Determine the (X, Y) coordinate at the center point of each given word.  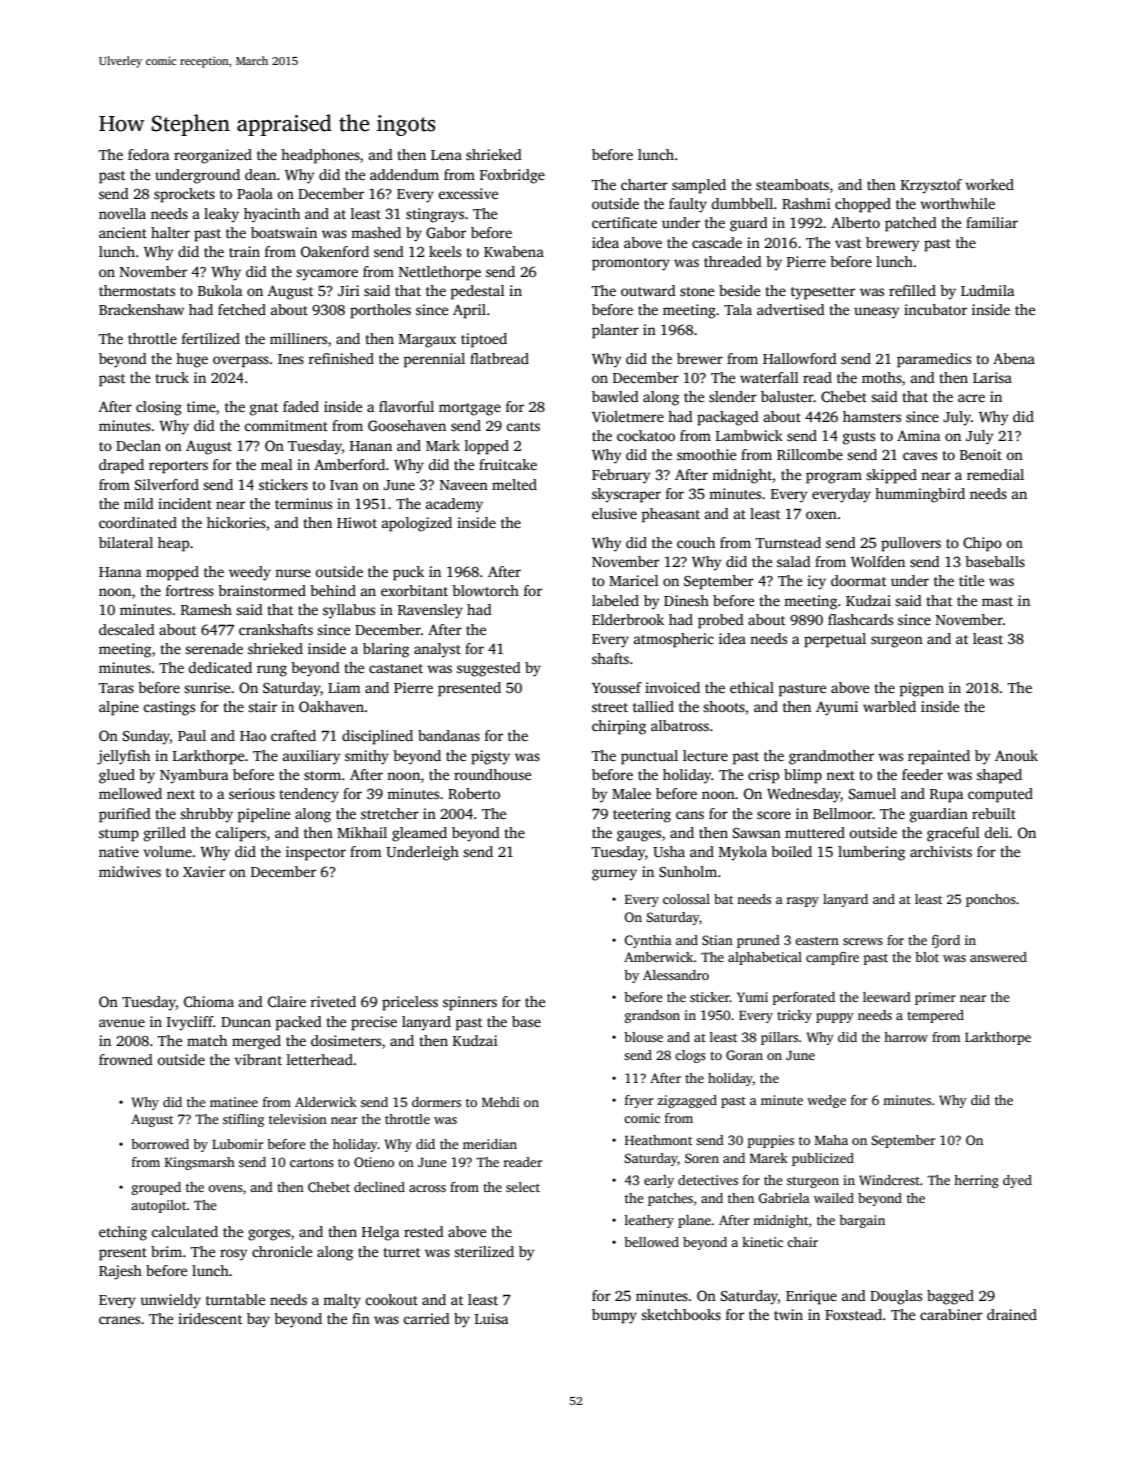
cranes (119, 1320)
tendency (309, 795)
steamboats (792, 184)
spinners (470, 1003)
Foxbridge (512, 176)
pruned (758, 941)
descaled (127, 629)
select (523, 1187)
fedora (149, 154)
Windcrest (889, 1180)
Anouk (1016, 755)
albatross (680, 725)
